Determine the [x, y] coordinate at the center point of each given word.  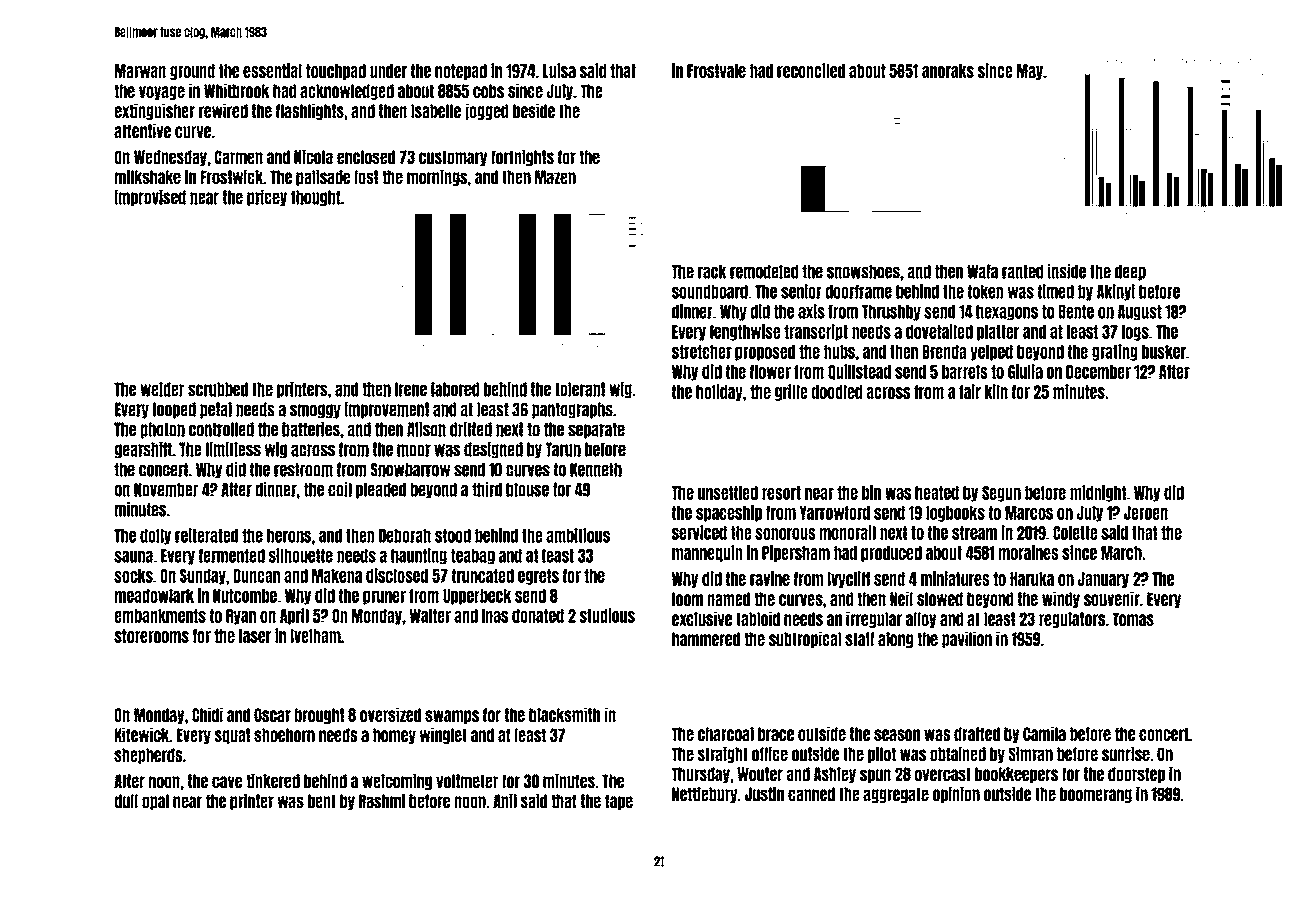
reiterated [206, 535]
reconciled [811, 70]
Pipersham [796, 553]
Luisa [559, 70]
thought [316, 198]
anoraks [948, 71]
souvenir [1112, 598]
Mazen [555, 177]
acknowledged [347, 92]
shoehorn [284, 735]
